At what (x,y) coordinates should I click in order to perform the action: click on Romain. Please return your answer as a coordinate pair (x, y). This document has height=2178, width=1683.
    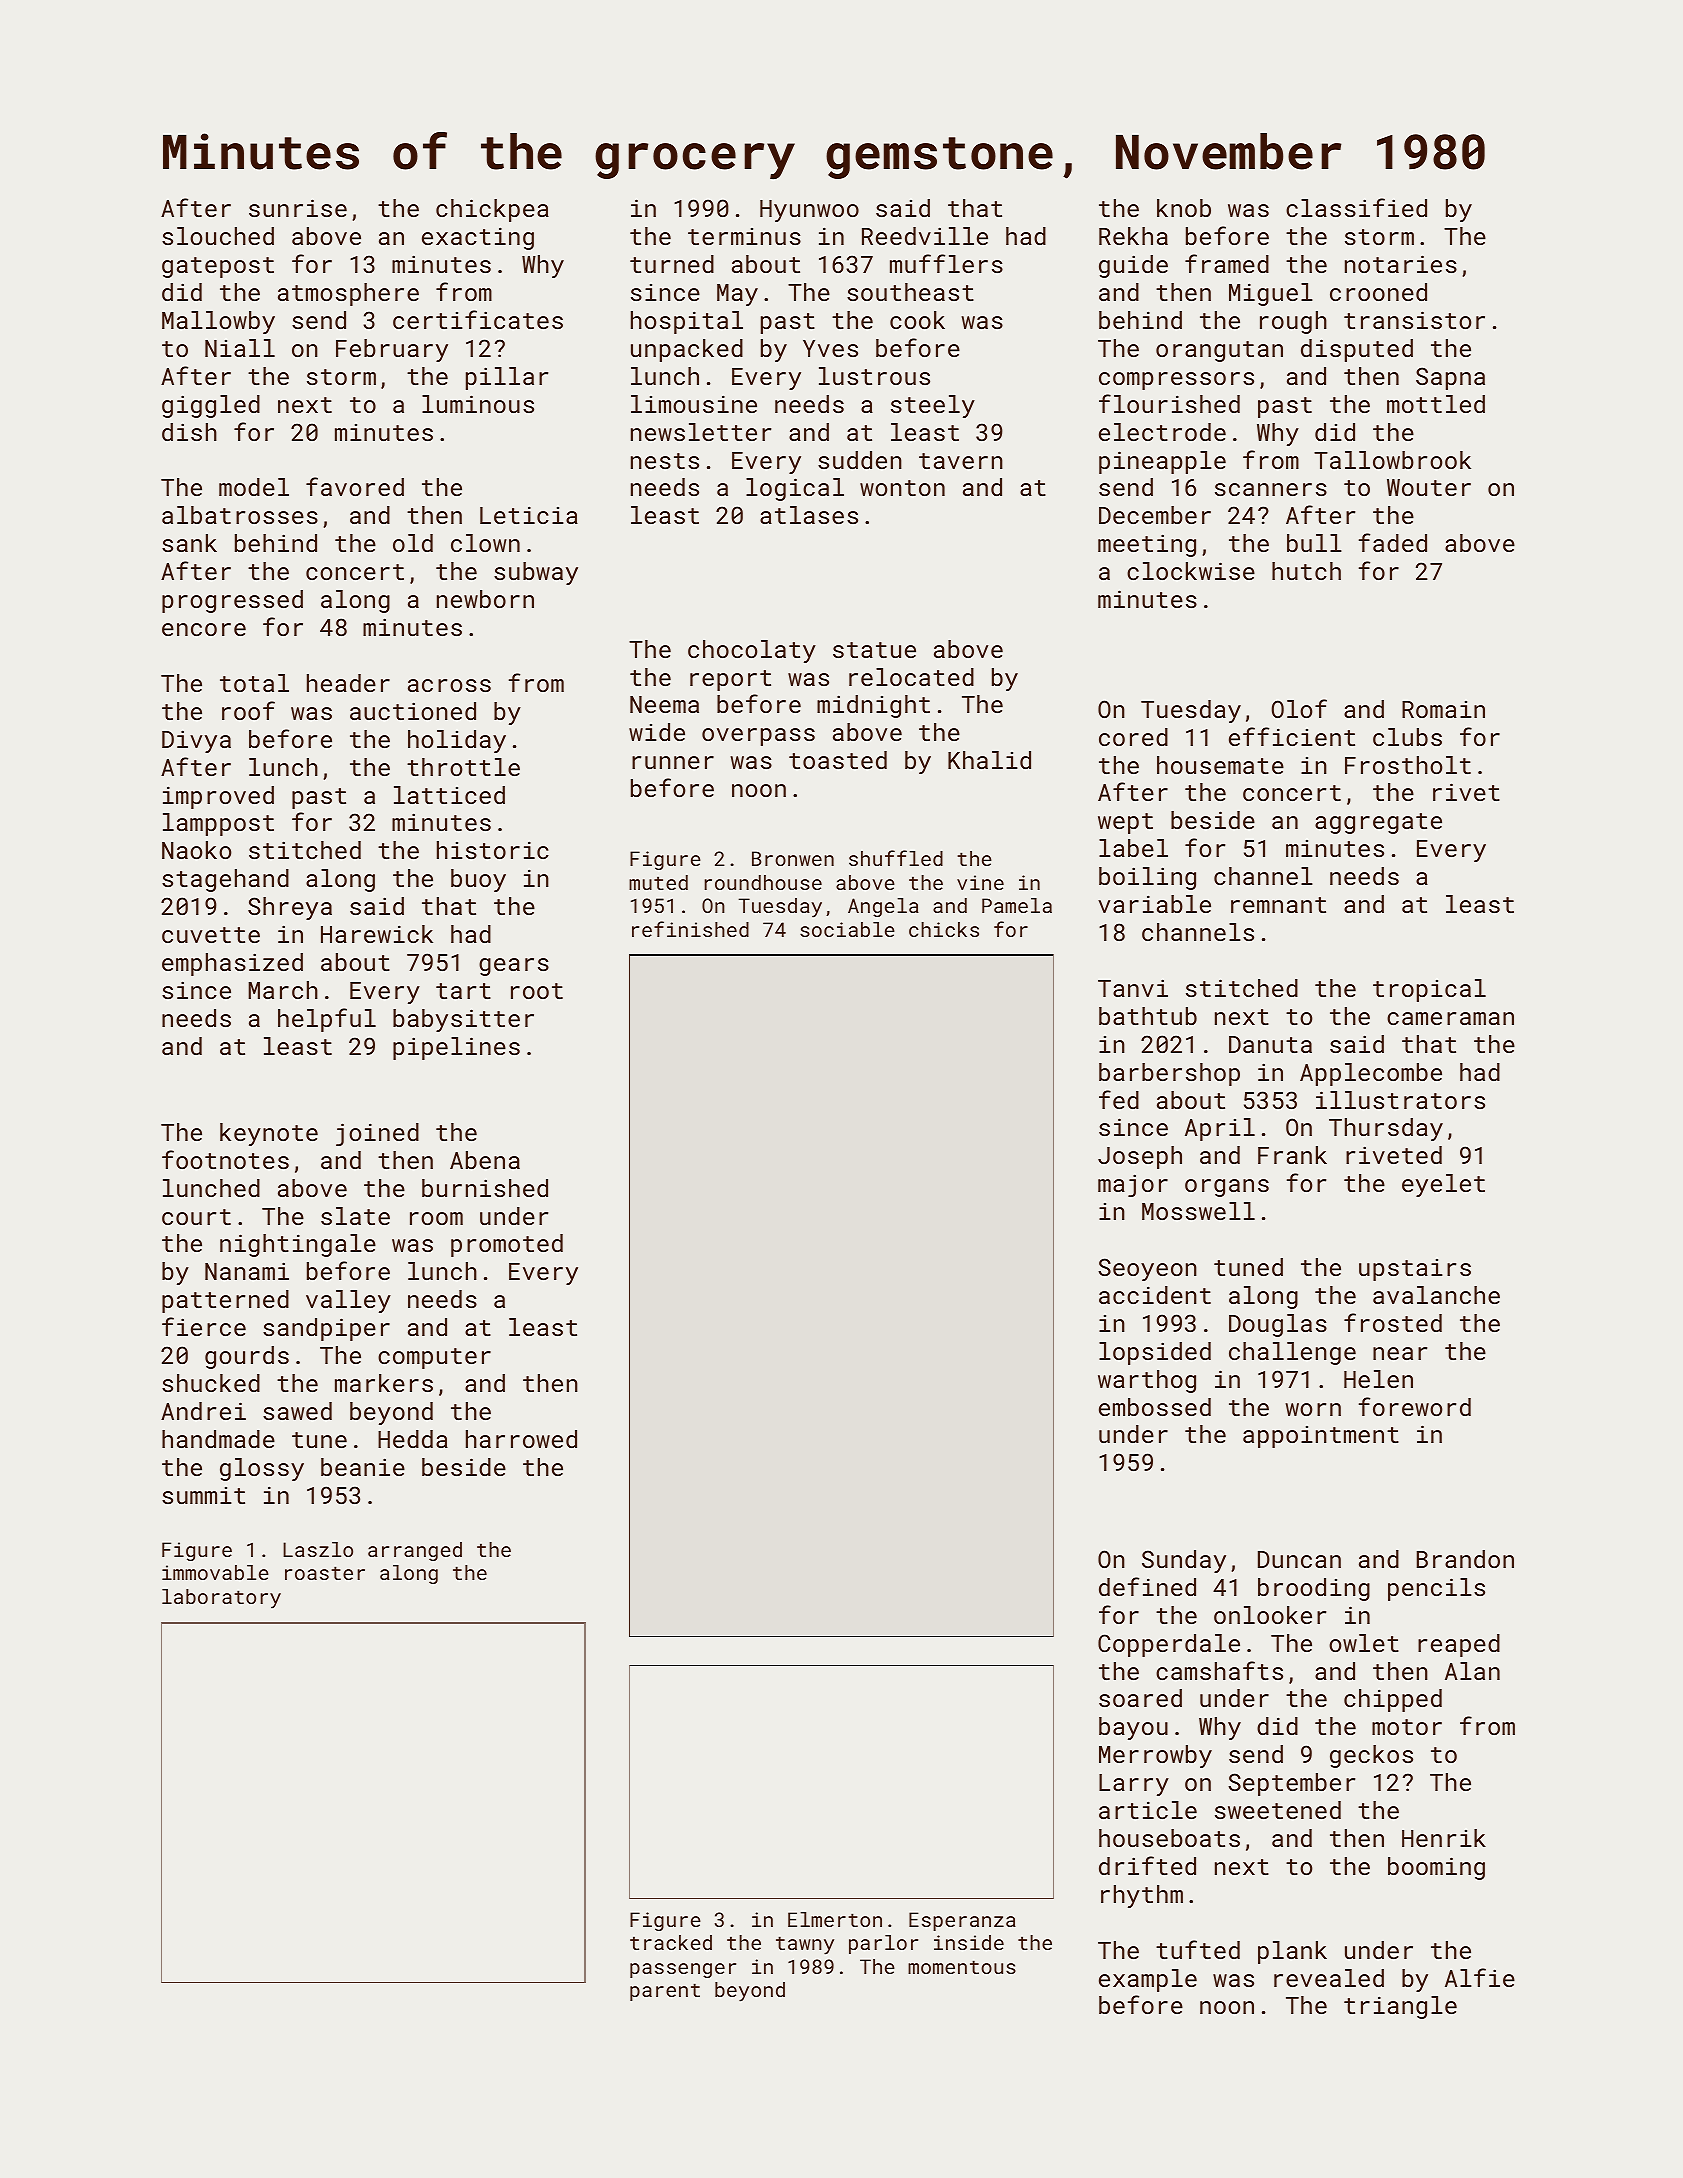
    Looking at the image, I should click on (1443, 709).
